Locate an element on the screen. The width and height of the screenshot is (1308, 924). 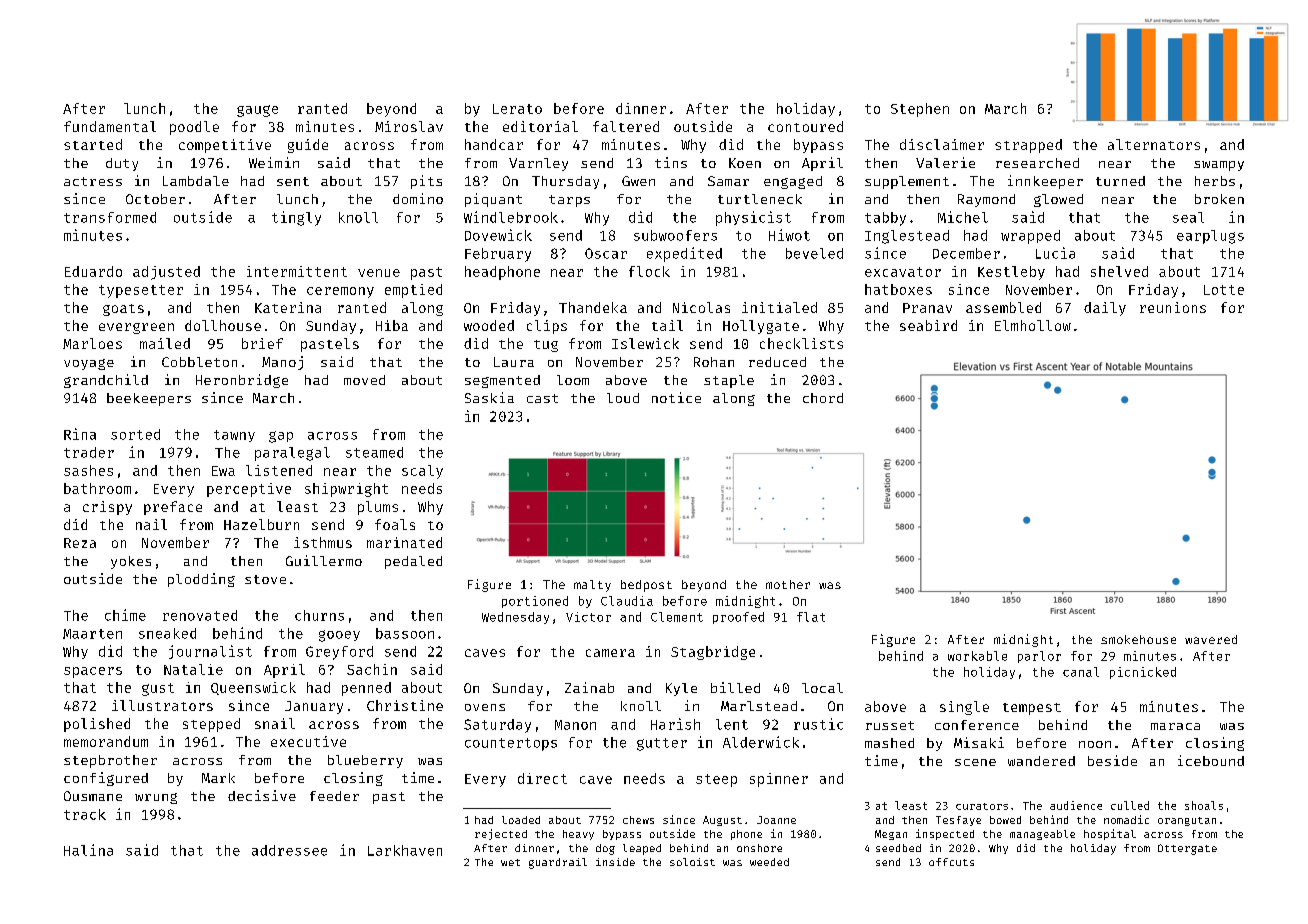
bathroom is located at coordinates (97, 488).
